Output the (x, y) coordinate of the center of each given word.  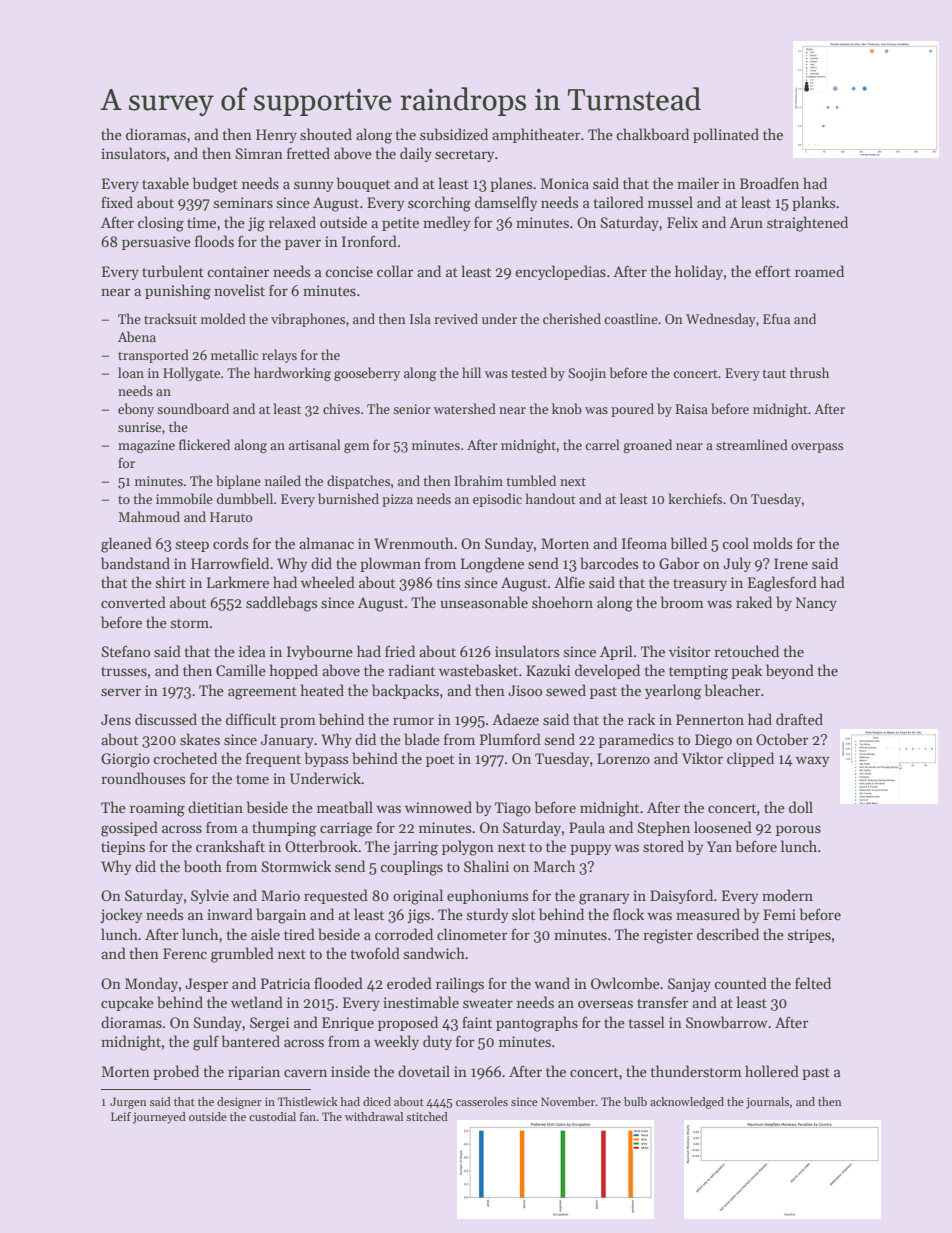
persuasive (156, 243)
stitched (427, 1116)
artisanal (315, 444)
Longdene (492, 565)
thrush (809, 372)
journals (767, 1103)
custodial (272, 1116)
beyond (790, 671)
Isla (420, 318)
